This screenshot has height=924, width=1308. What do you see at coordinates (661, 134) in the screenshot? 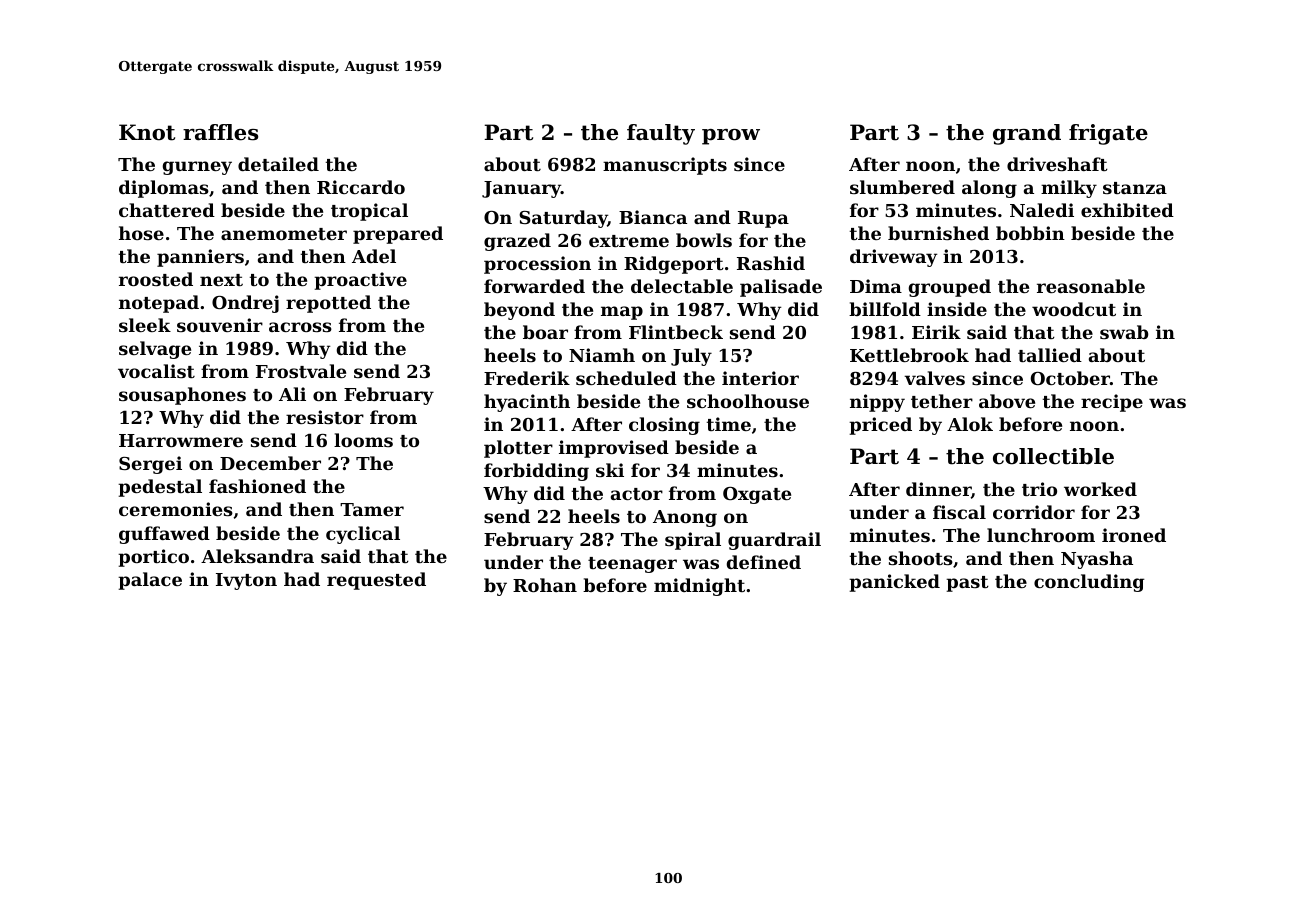
I see `faulty` at bounding box center [661, 134].
